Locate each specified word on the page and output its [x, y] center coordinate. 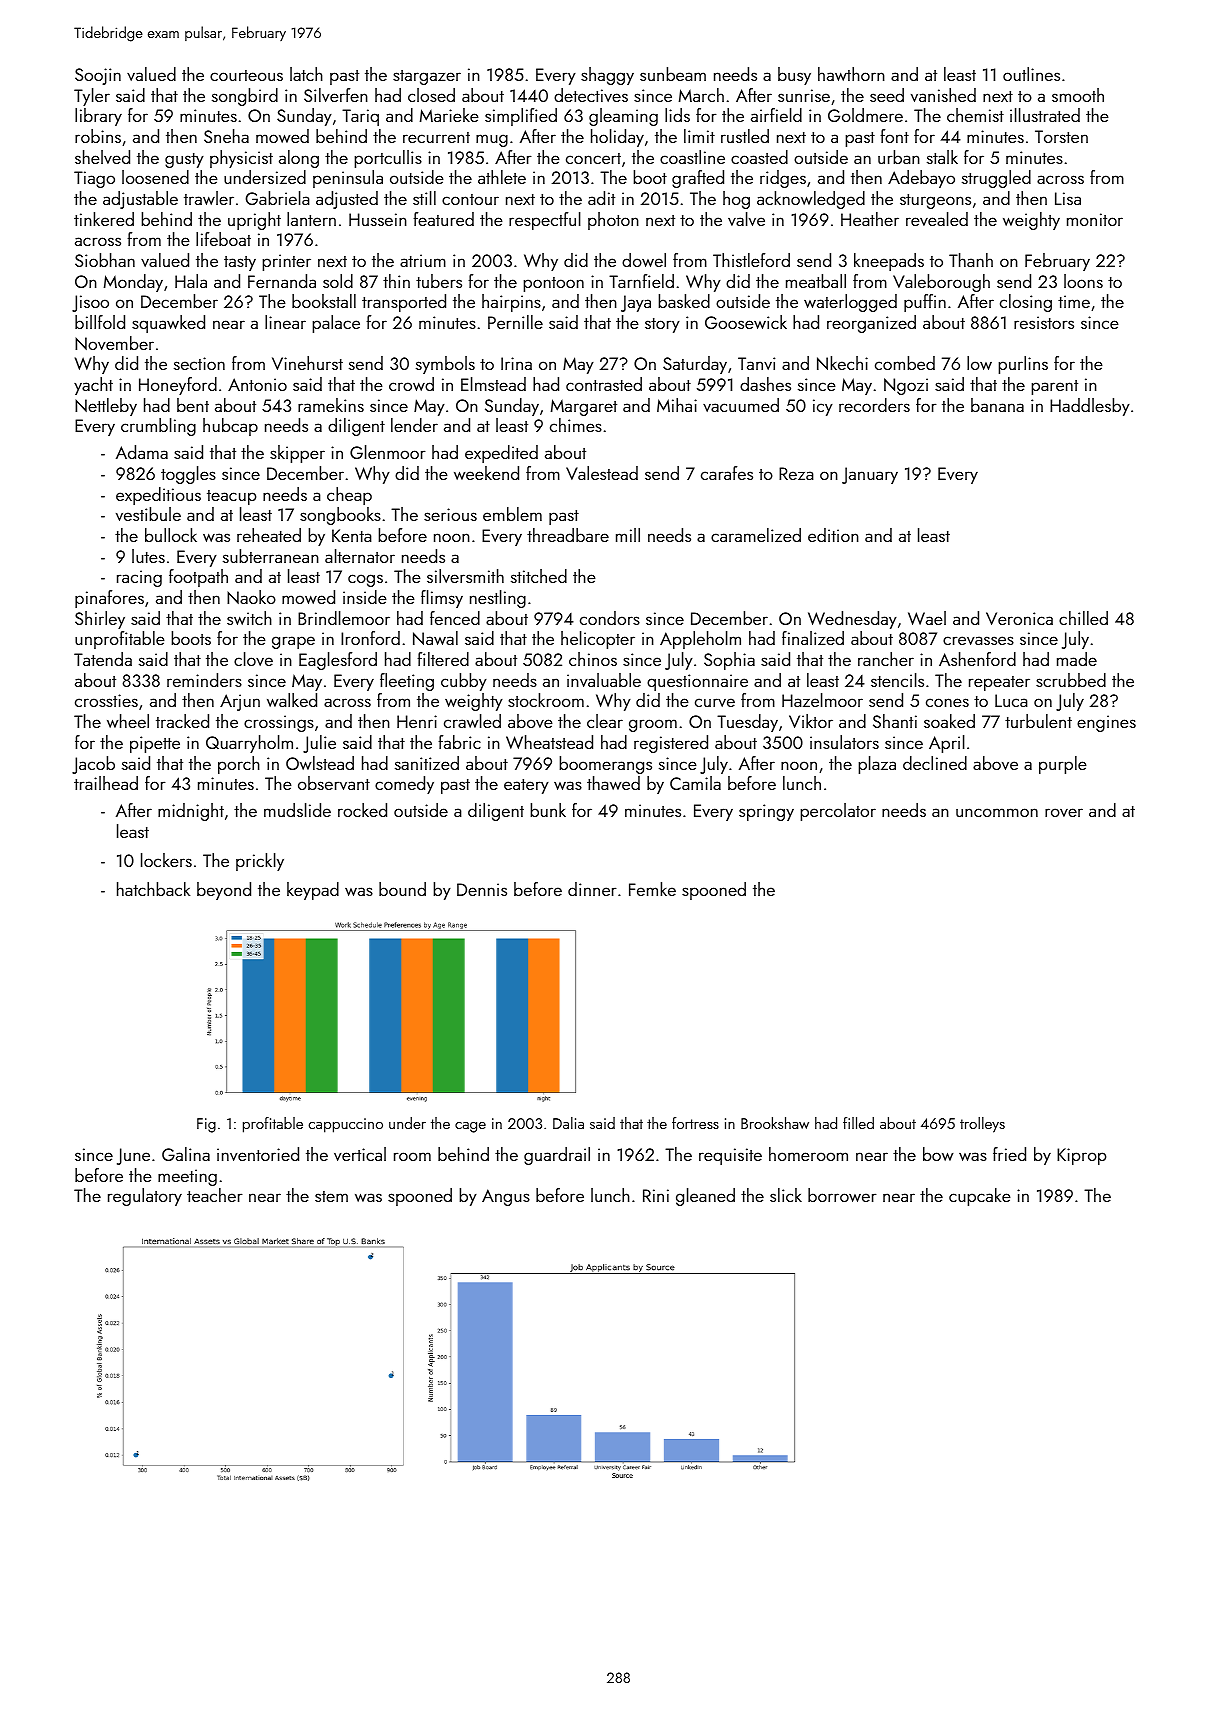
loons [1083, 281]
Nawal [435, 638]
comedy [404, 785]
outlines [1031, 74]
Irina [516, 363]
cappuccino [345, 1125]
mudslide [297, 810]
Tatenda [103, 659]
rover [1064, 812]
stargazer [427, 77]
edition [833, 535]
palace [336, 324]
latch [306, 74]
